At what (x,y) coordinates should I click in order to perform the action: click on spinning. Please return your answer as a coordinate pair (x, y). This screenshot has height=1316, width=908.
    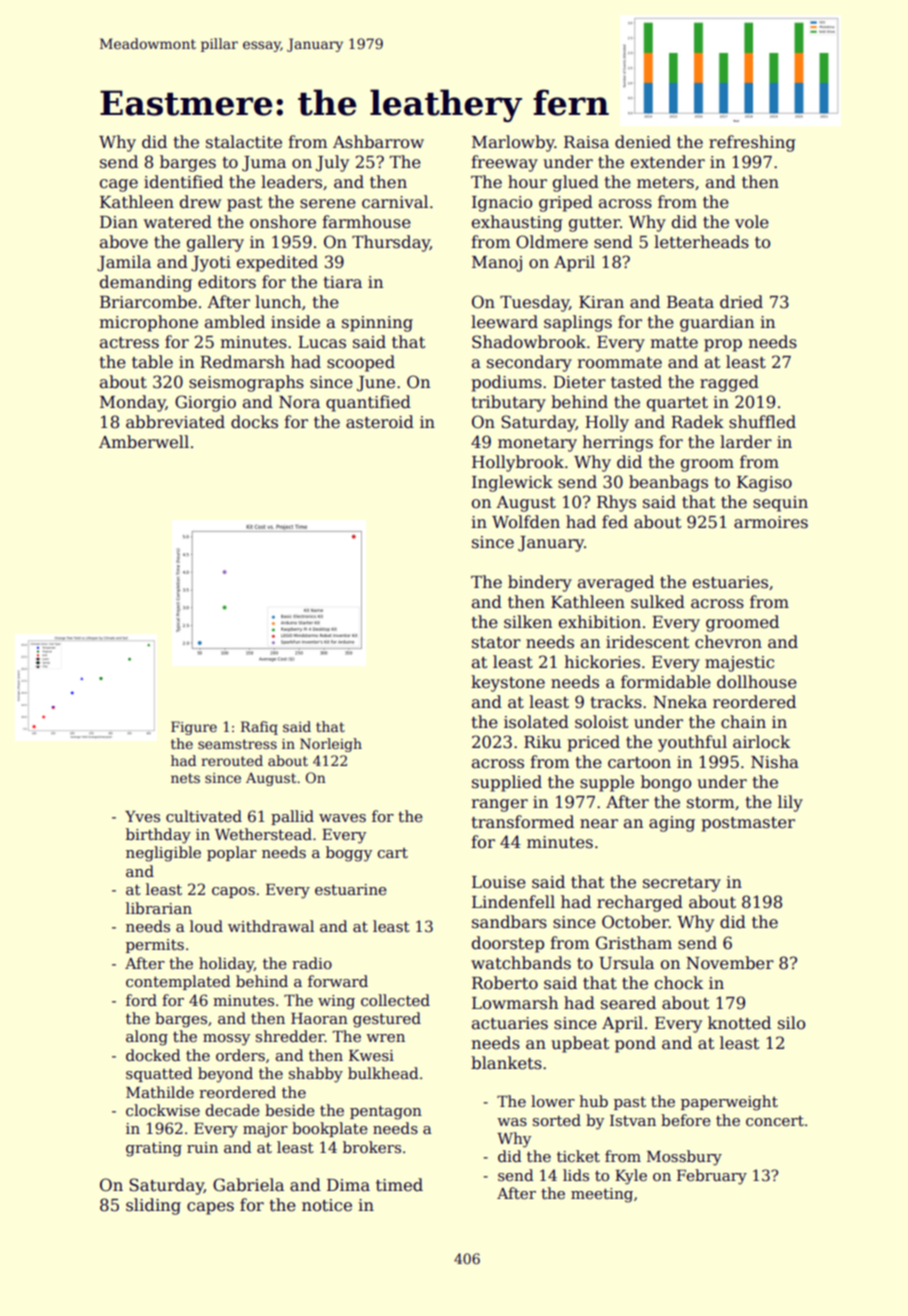
    Looking at the image, I should click on (377, 324).
